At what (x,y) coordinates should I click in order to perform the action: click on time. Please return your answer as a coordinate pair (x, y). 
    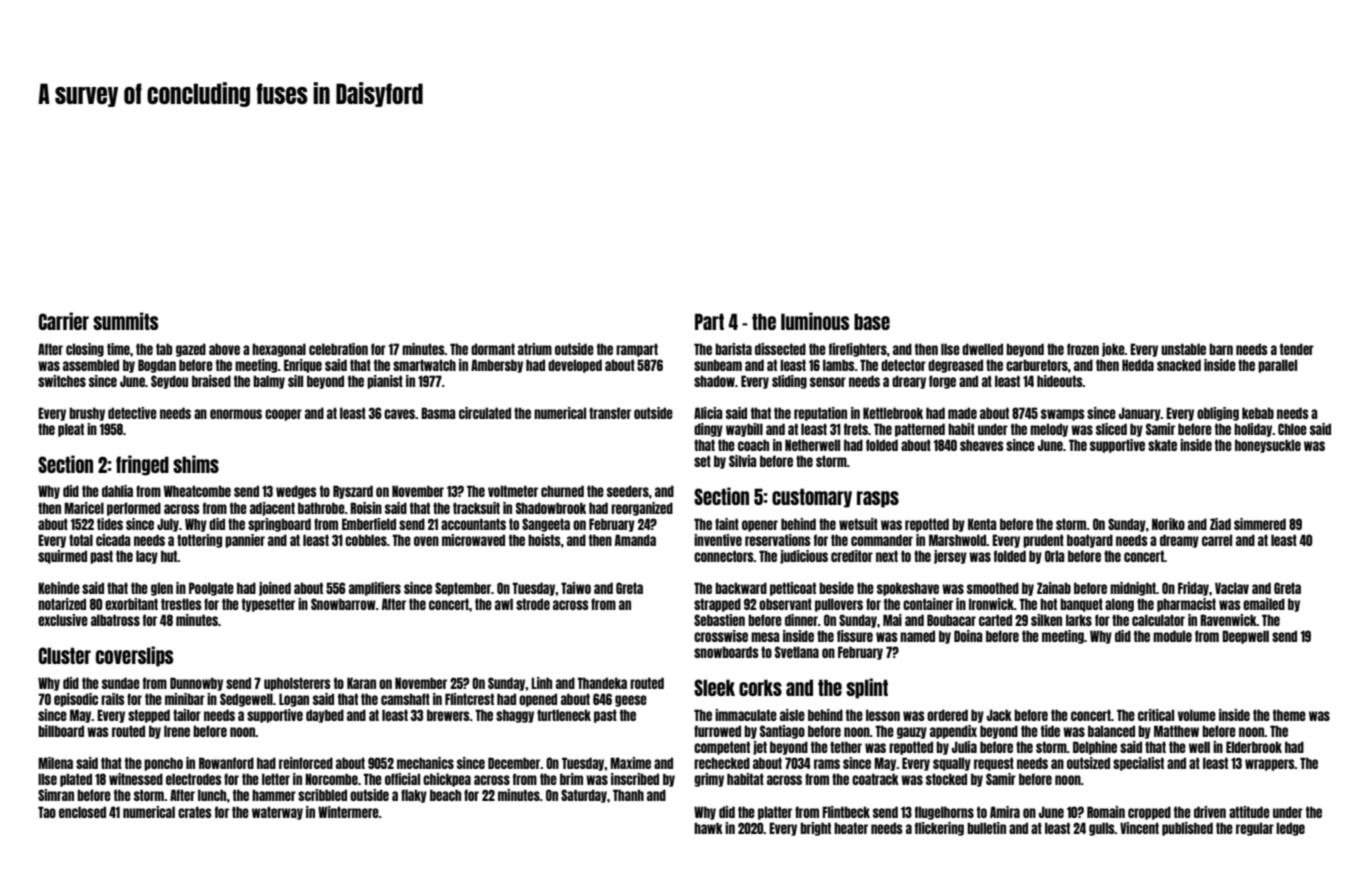
    Looking at the image, I should click on (118, 349).
